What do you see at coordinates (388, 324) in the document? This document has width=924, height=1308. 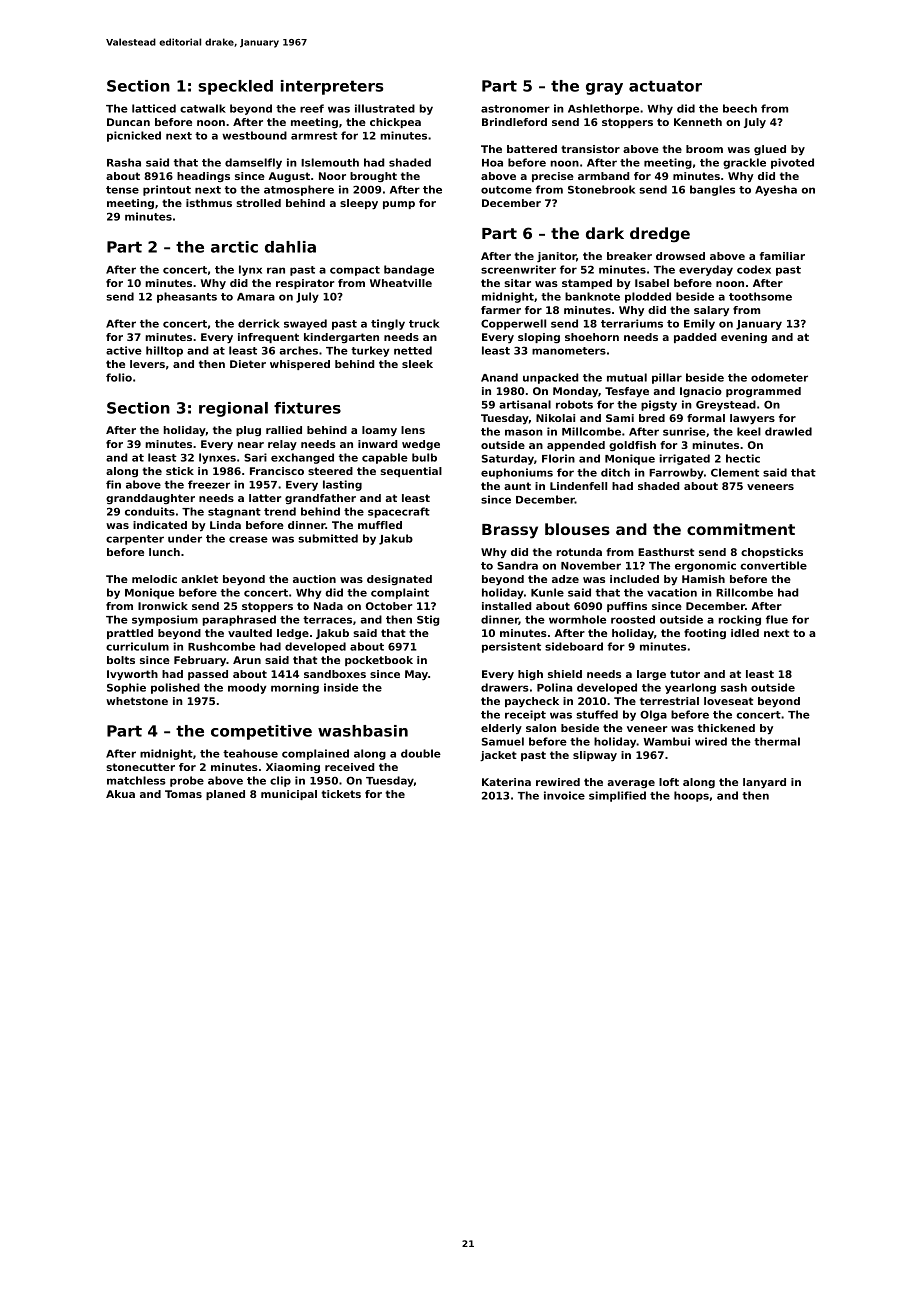 I see `tingly` at bounding box center [388, 324].
